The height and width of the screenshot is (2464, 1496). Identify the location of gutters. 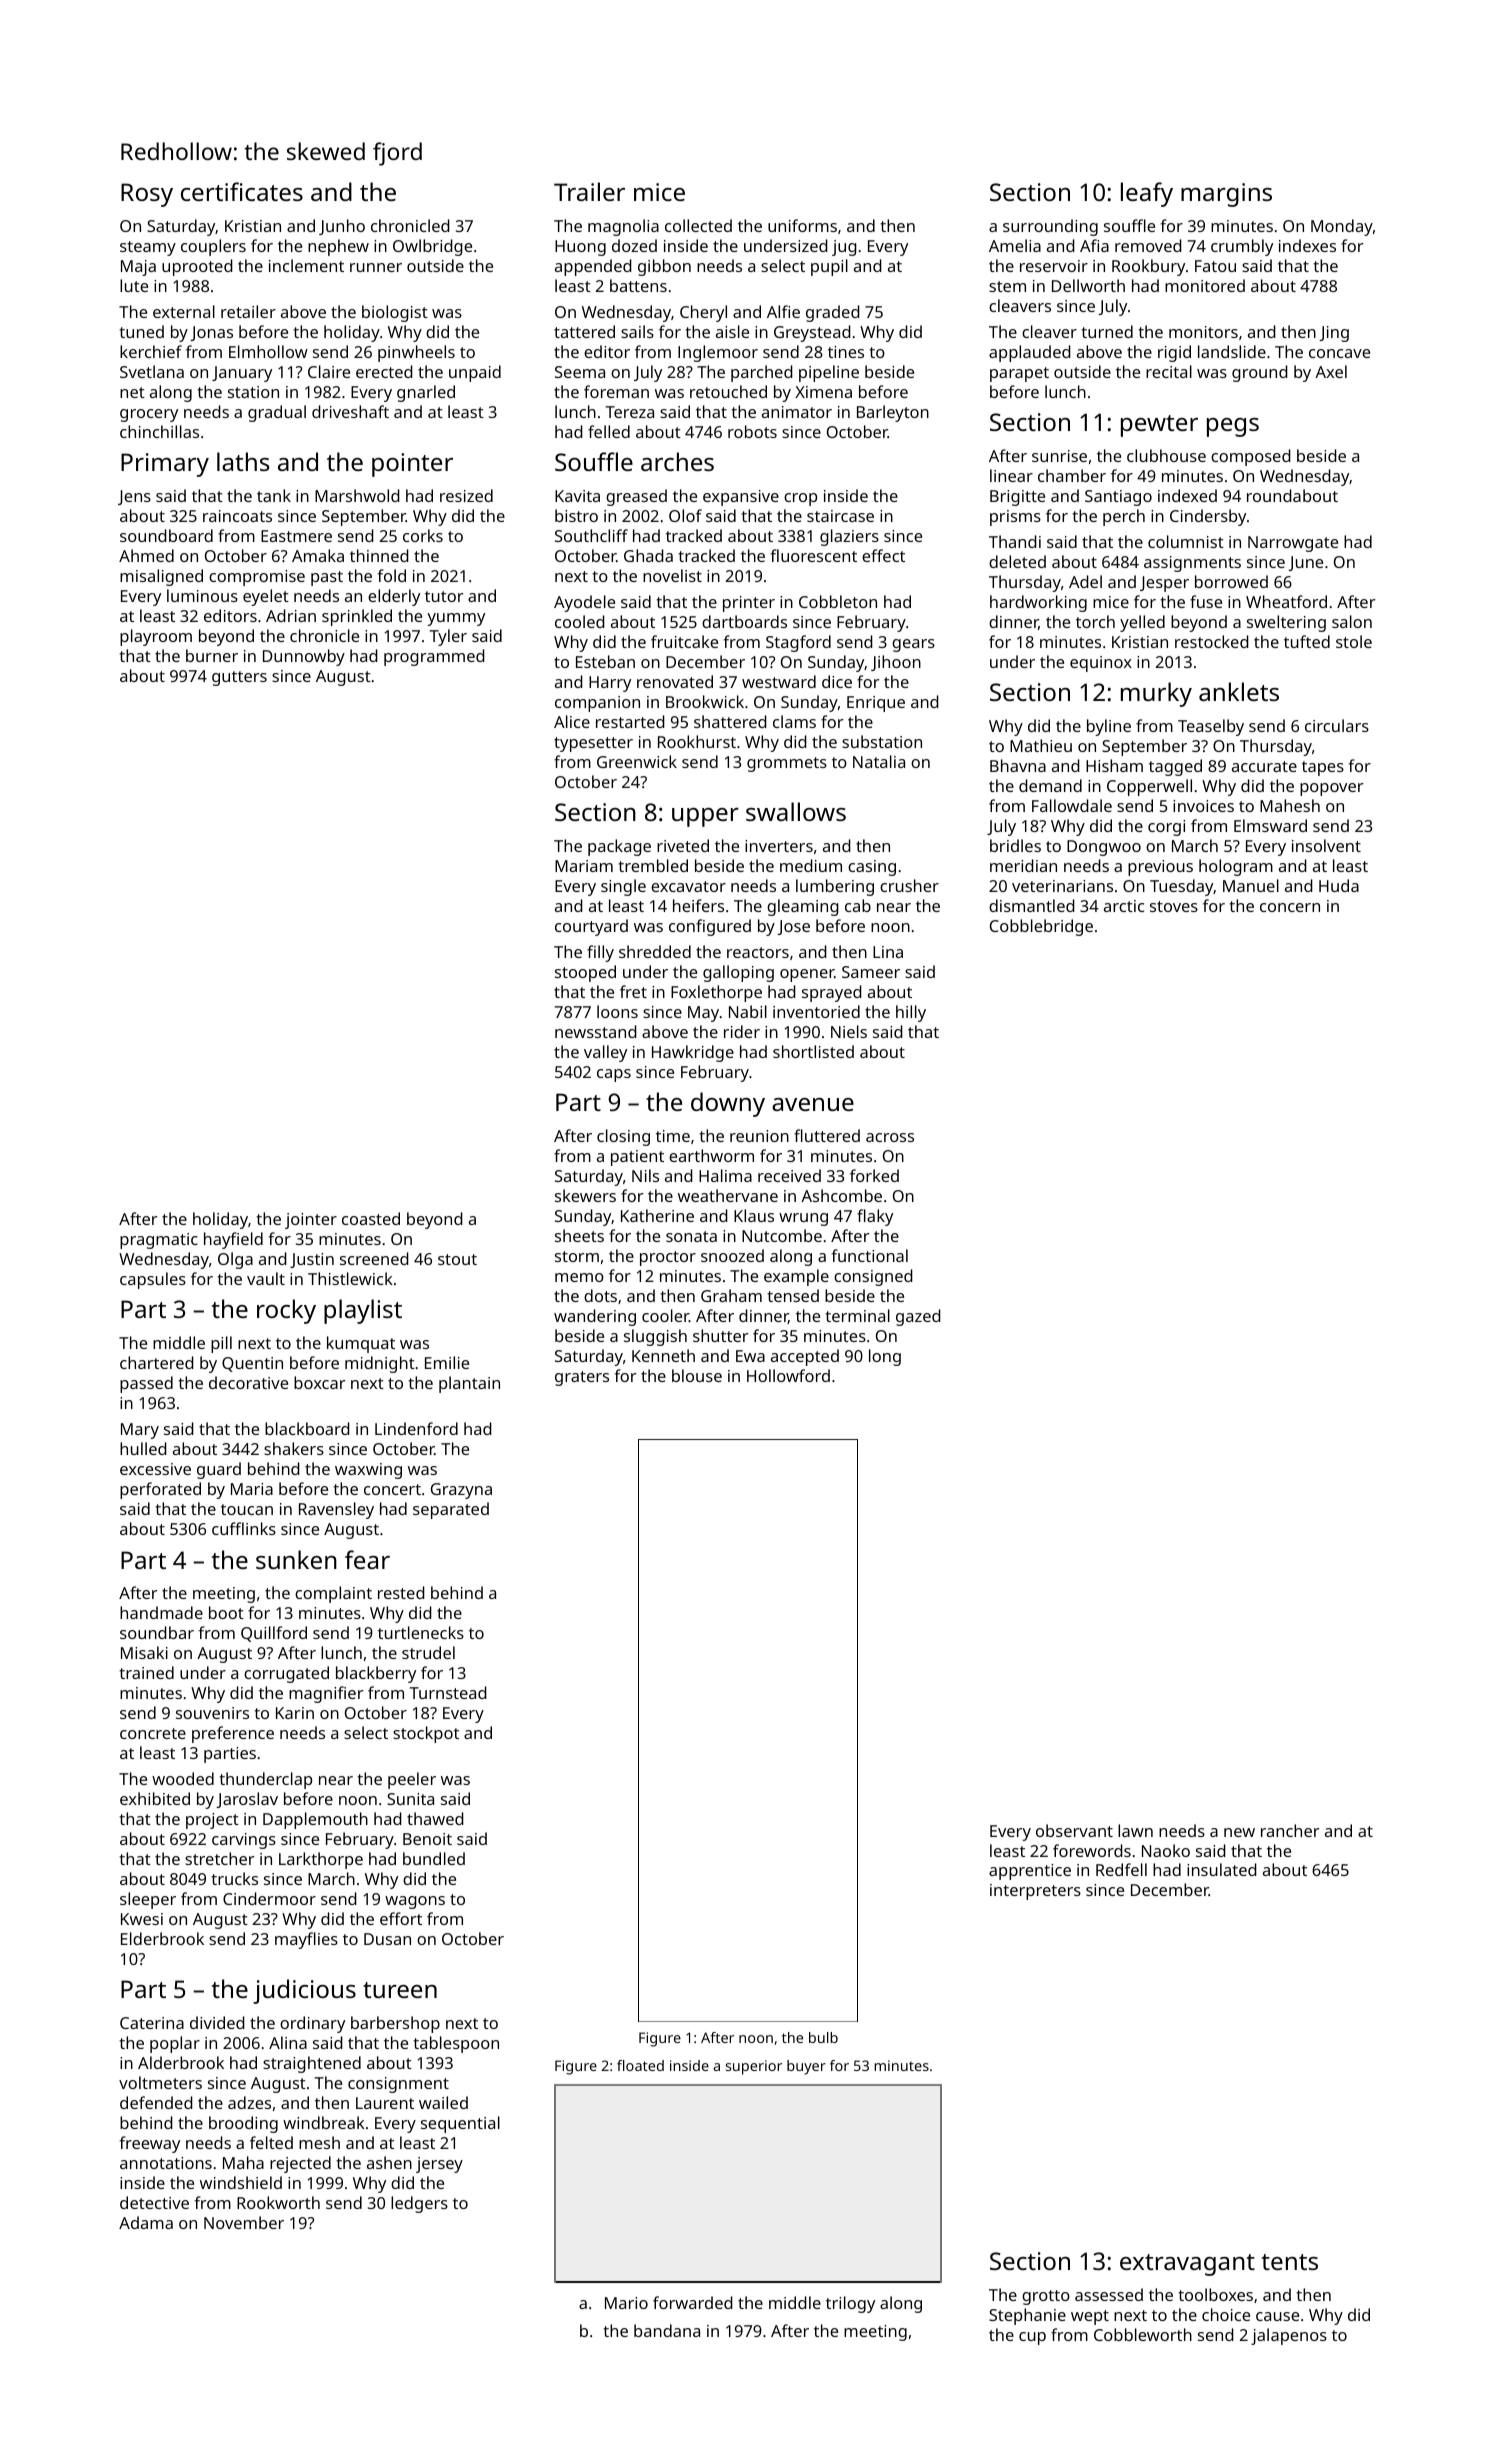
(239, 678).
